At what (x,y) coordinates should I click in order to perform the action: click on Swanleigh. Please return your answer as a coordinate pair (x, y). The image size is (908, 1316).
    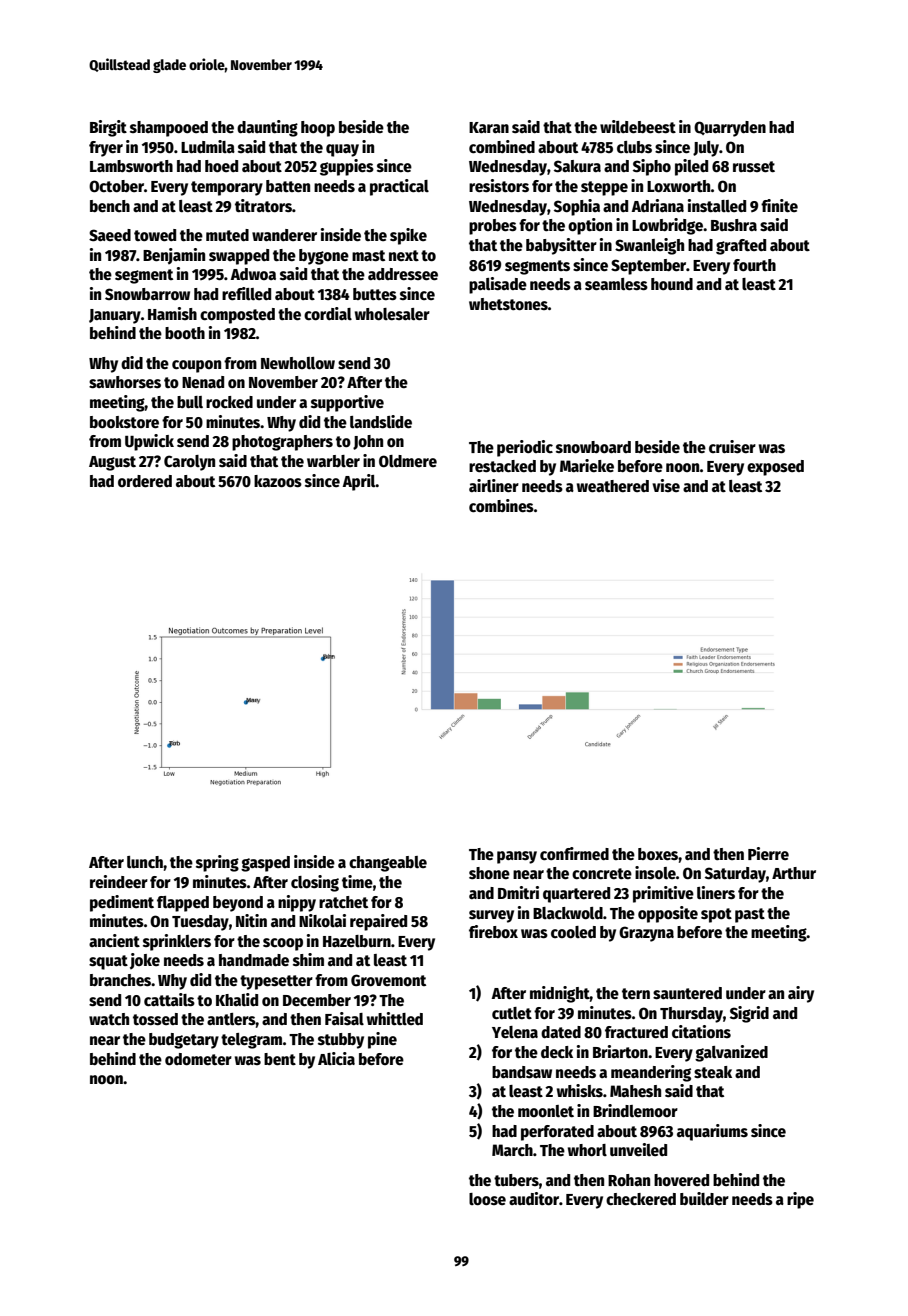
    Looking at the image, I should click on (649, 246).
